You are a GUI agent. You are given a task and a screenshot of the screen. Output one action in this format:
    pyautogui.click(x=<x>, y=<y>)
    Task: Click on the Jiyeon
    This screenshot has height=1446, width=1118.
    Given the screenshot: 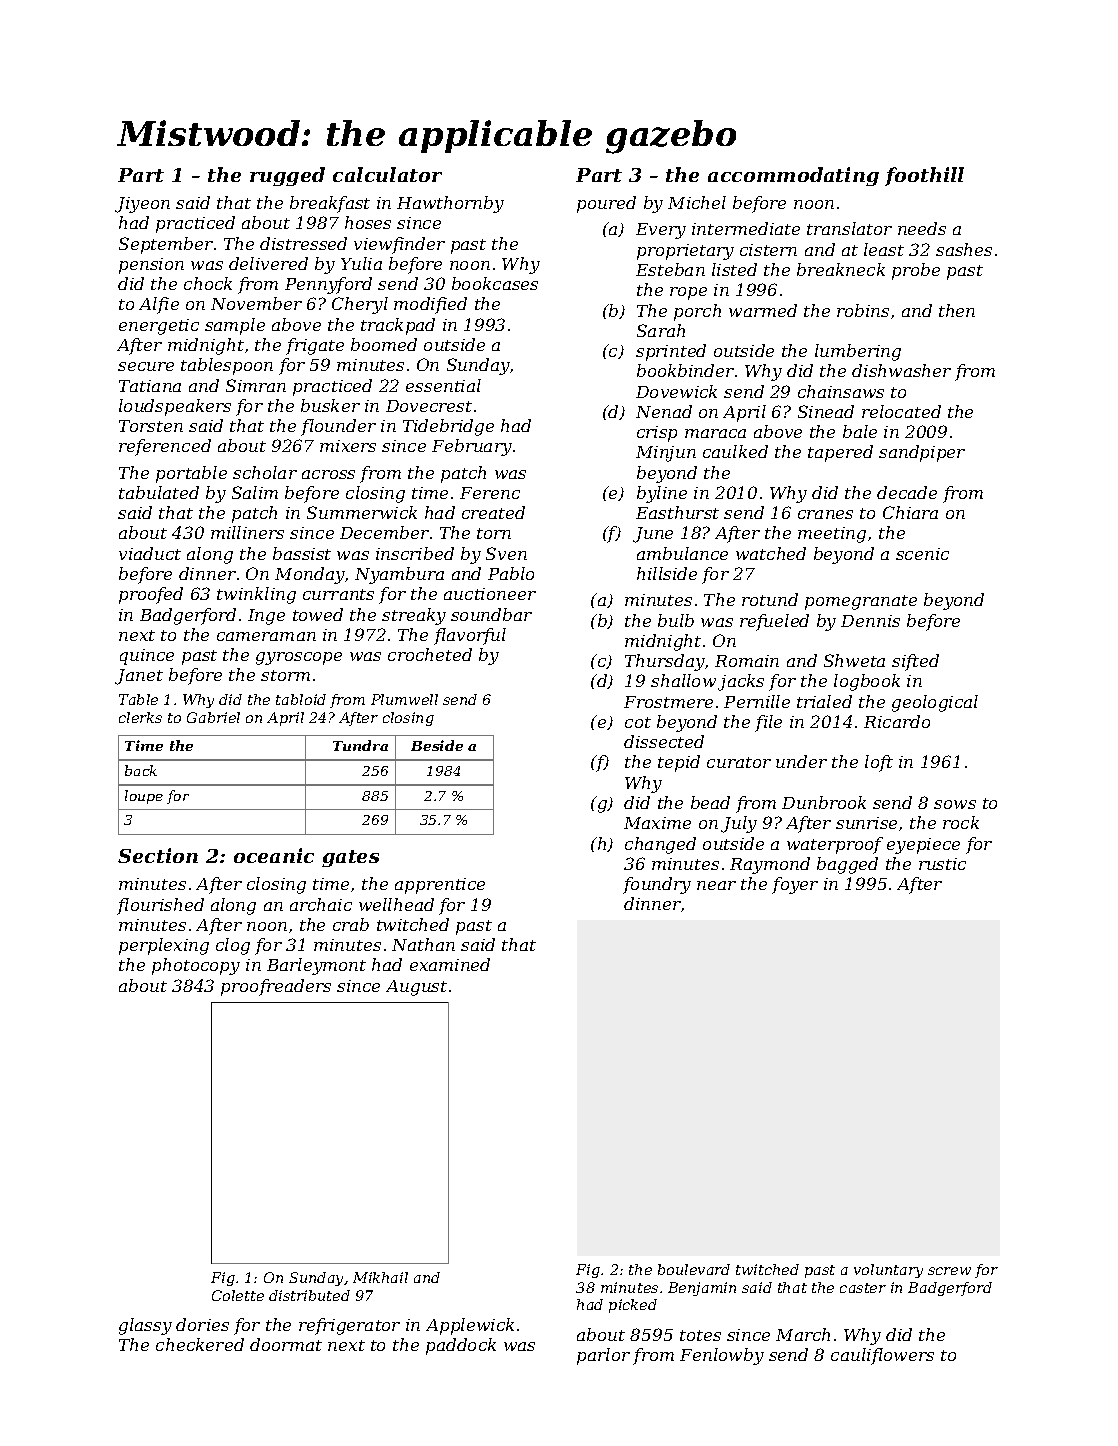 What is the action you would take?
    pyautogui.click(x=142, y=205)
